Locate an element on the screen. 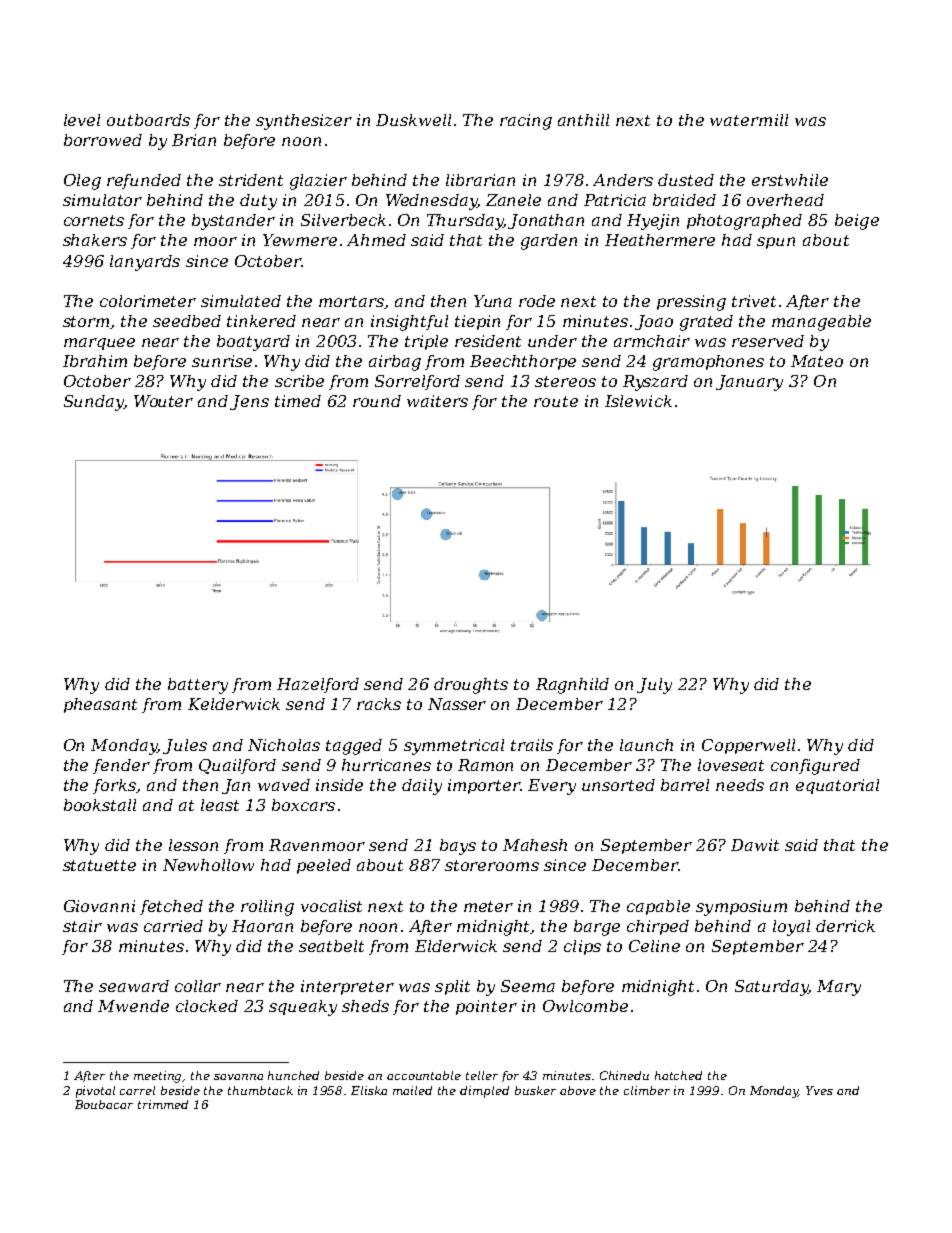  Wouter is located at coordinates (163, 401).
